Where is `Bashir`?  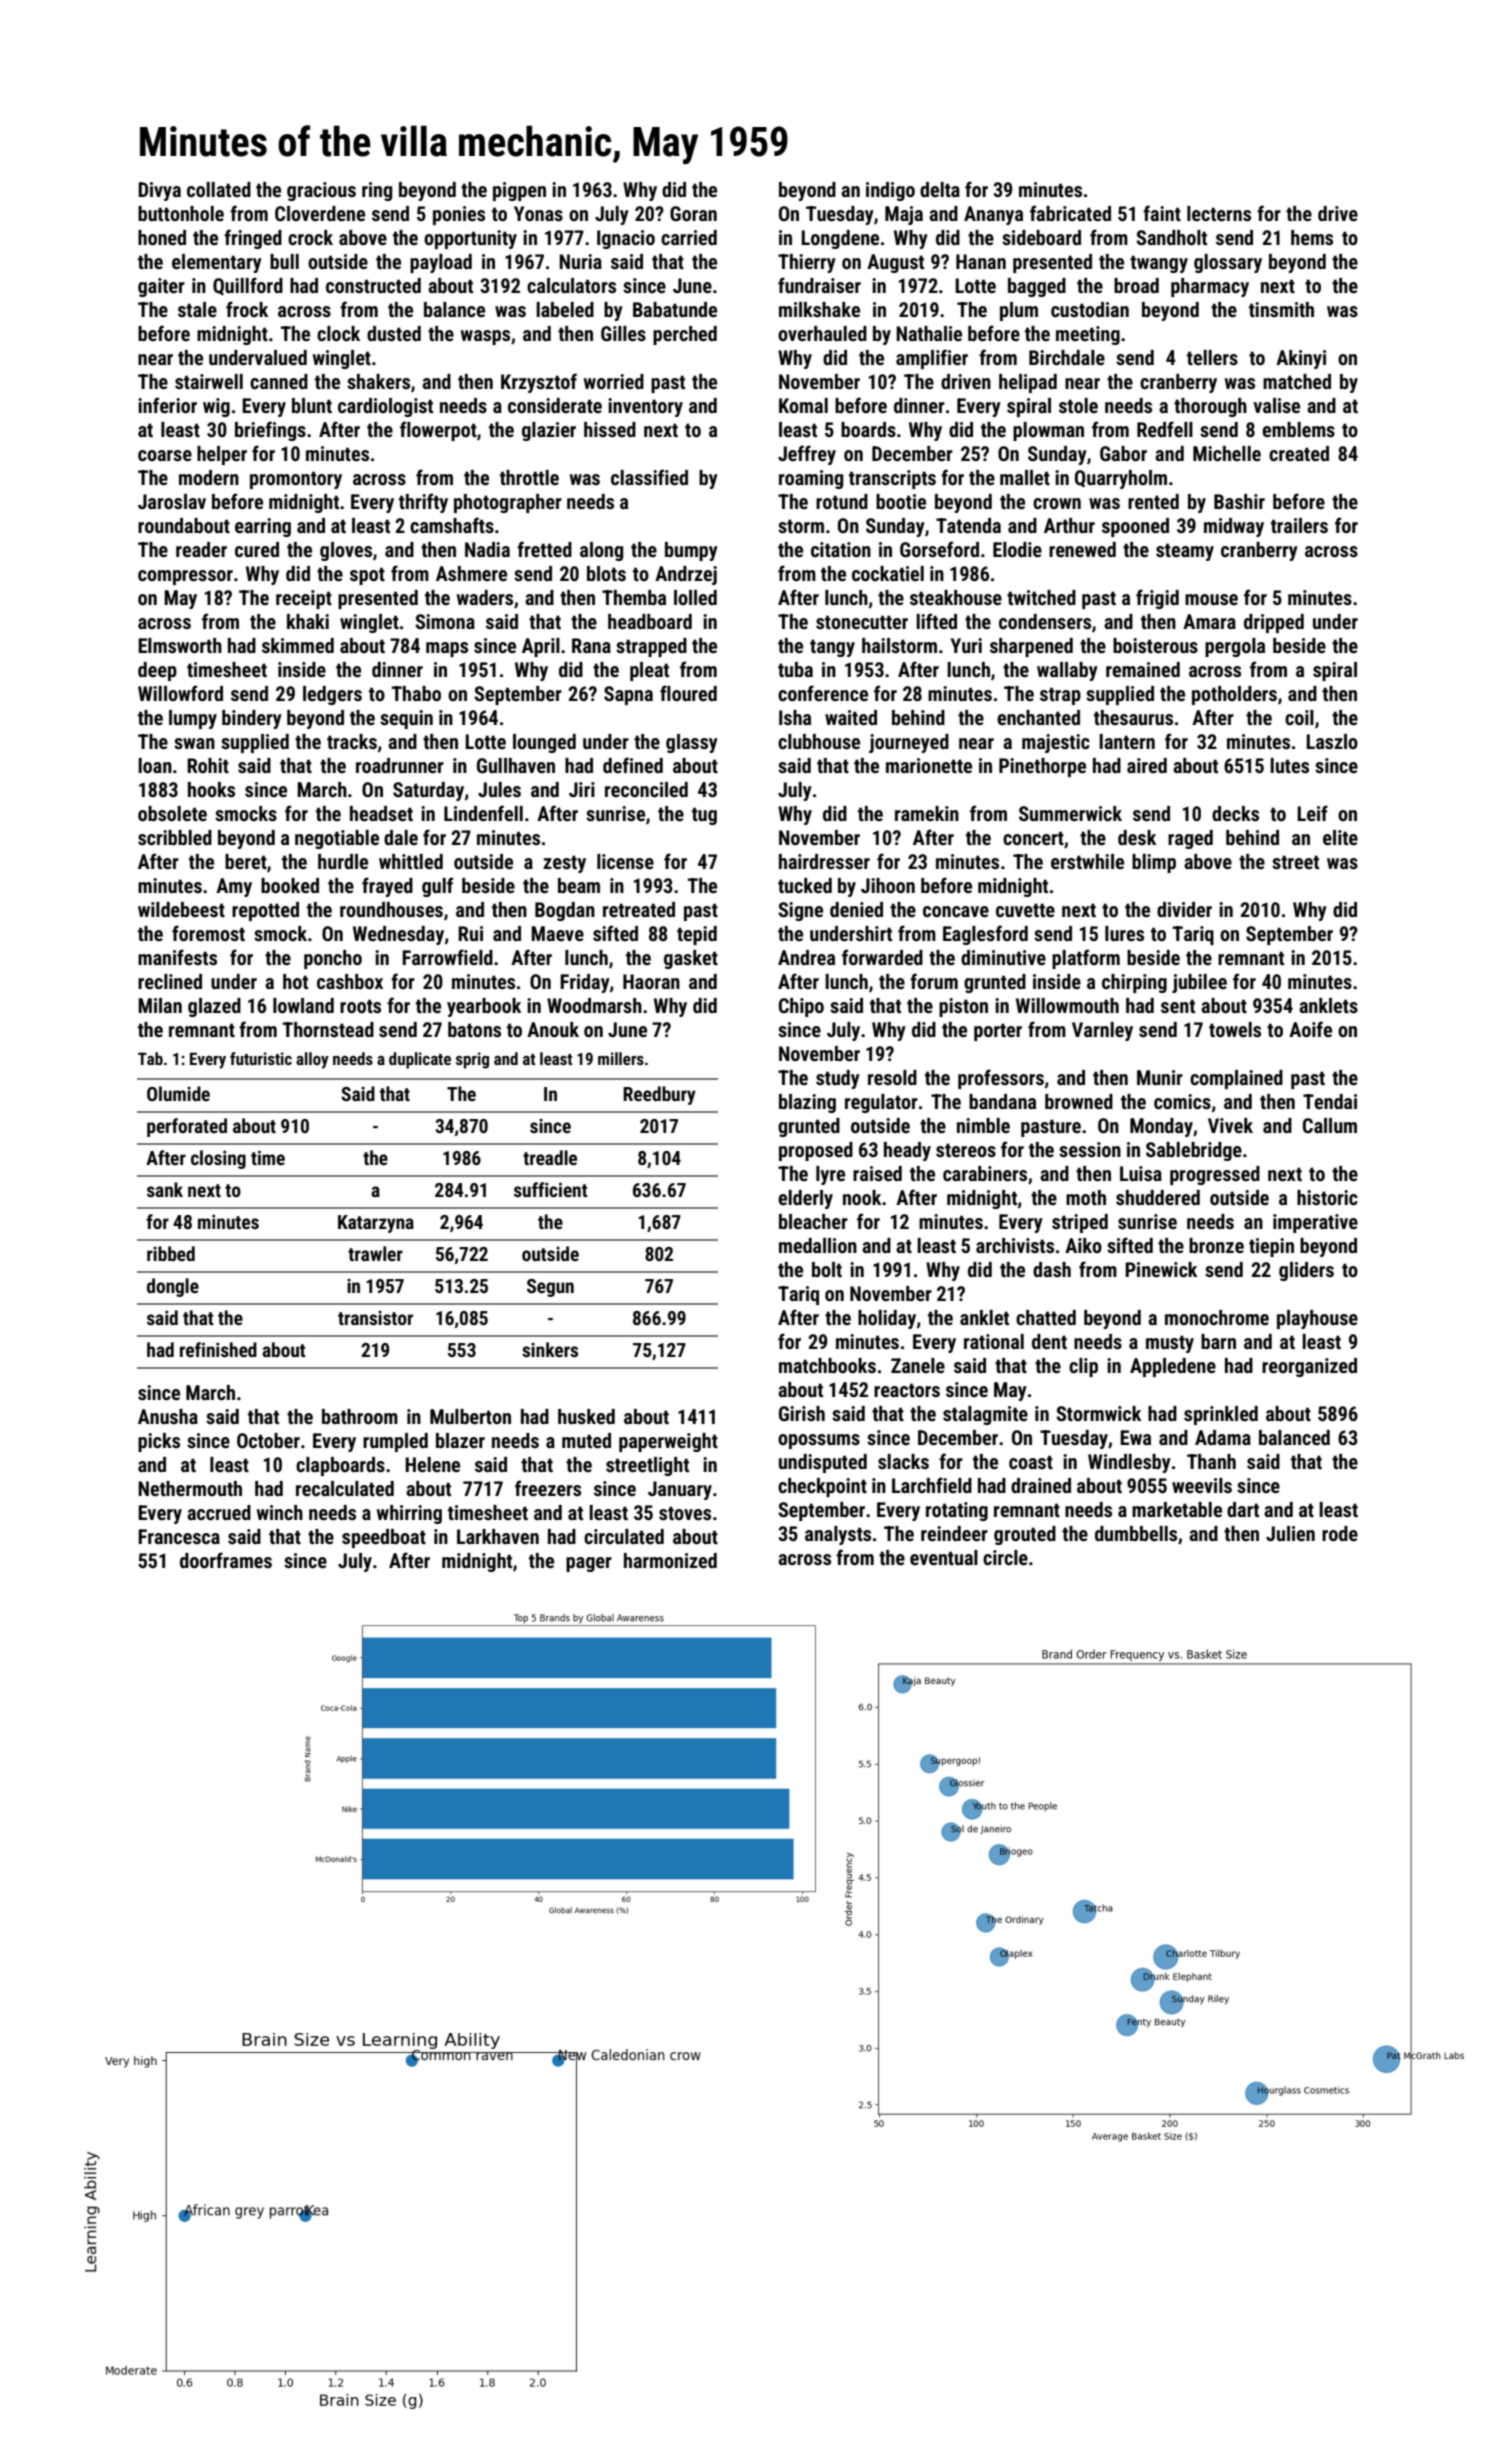
Bashir is located at coordinates (1239, 501).
